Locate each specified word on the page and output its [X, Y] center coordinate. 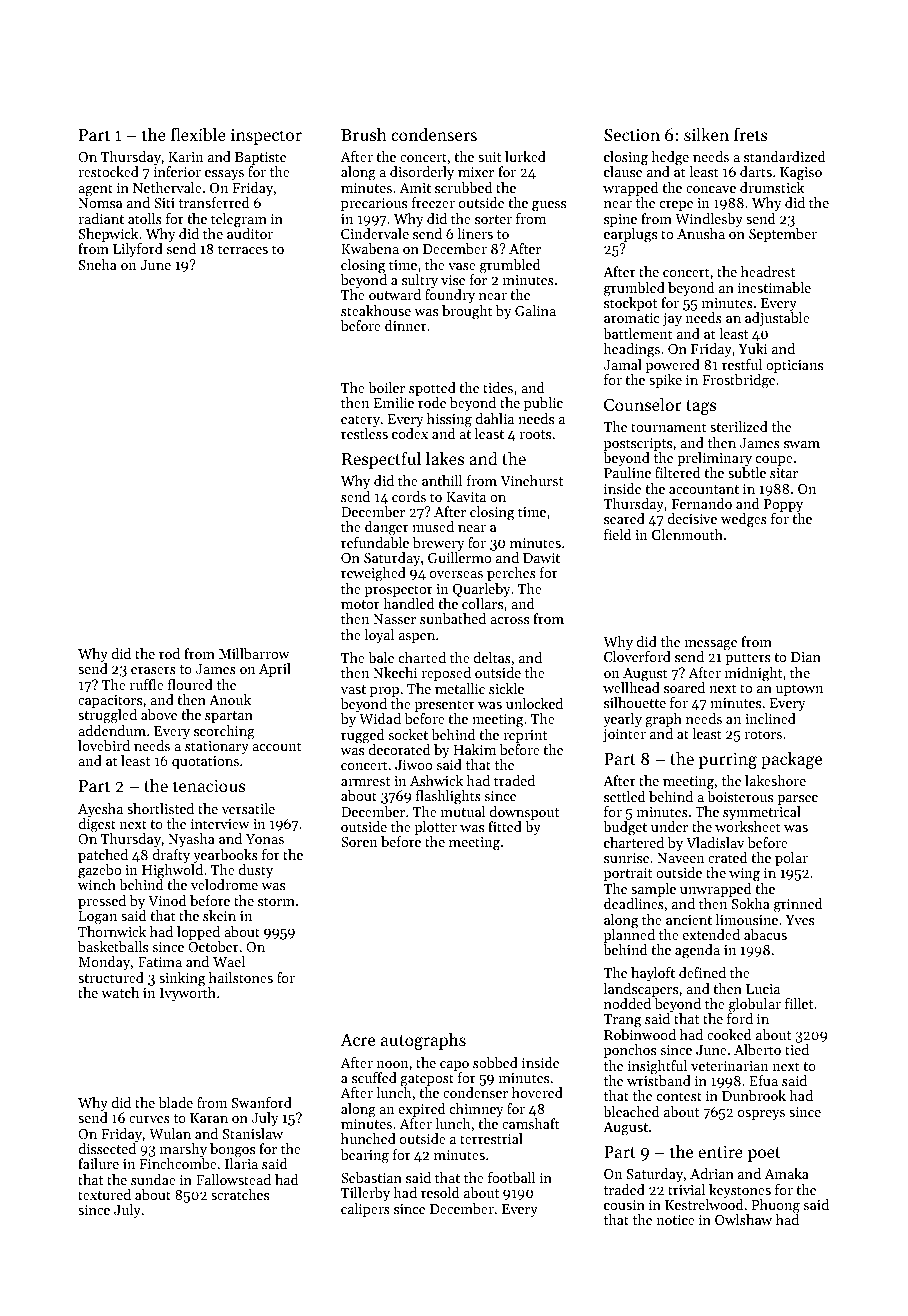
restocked [108, 171]
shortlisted [160, 808]
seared [624, 518]
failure [98, 1163]
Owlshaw [743, 1219]
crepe [676, 206]
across [509, 620]
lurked [525, 156]
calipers [365, 1210]
